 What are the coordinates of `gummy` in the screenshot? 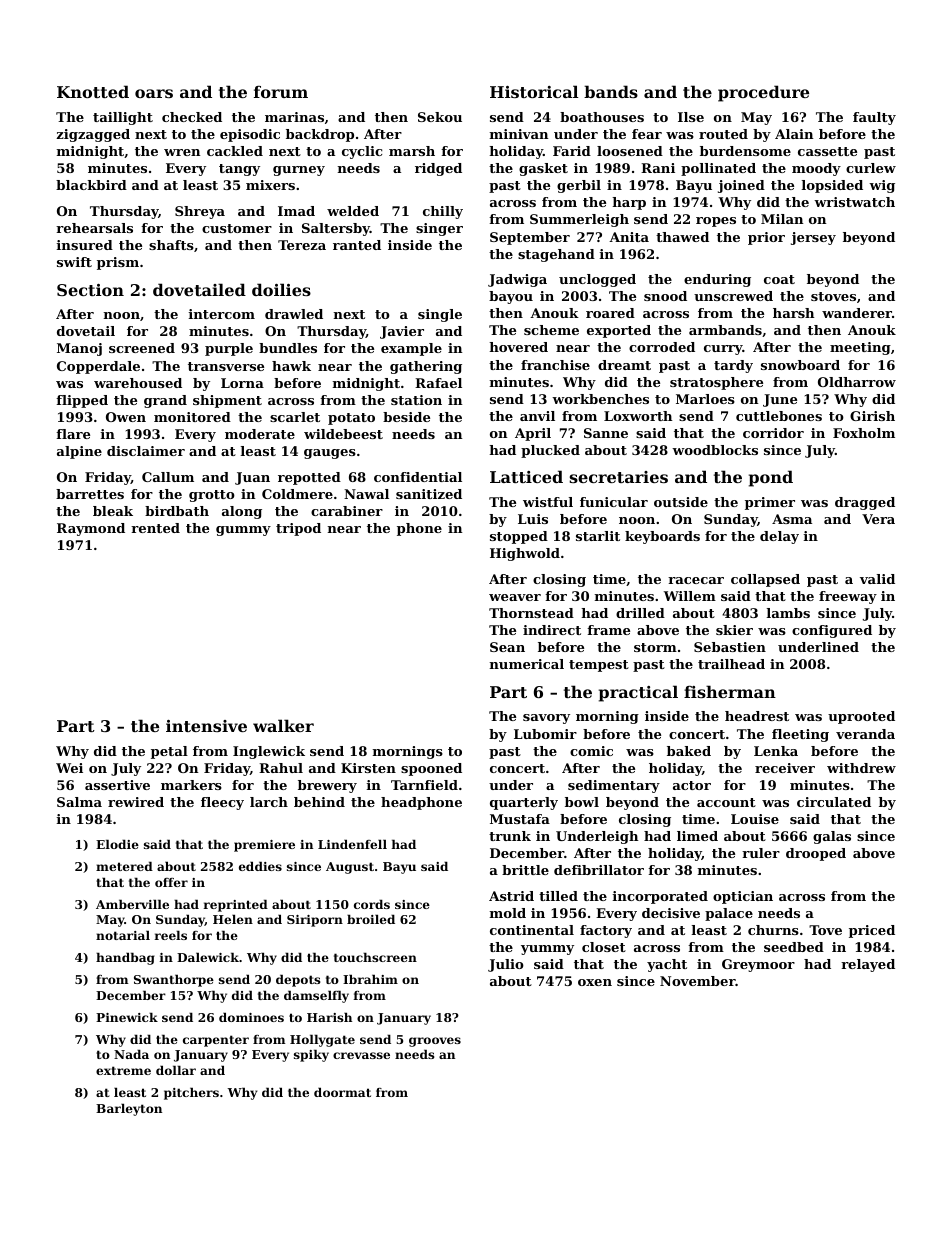 It's located at (243, 531).
